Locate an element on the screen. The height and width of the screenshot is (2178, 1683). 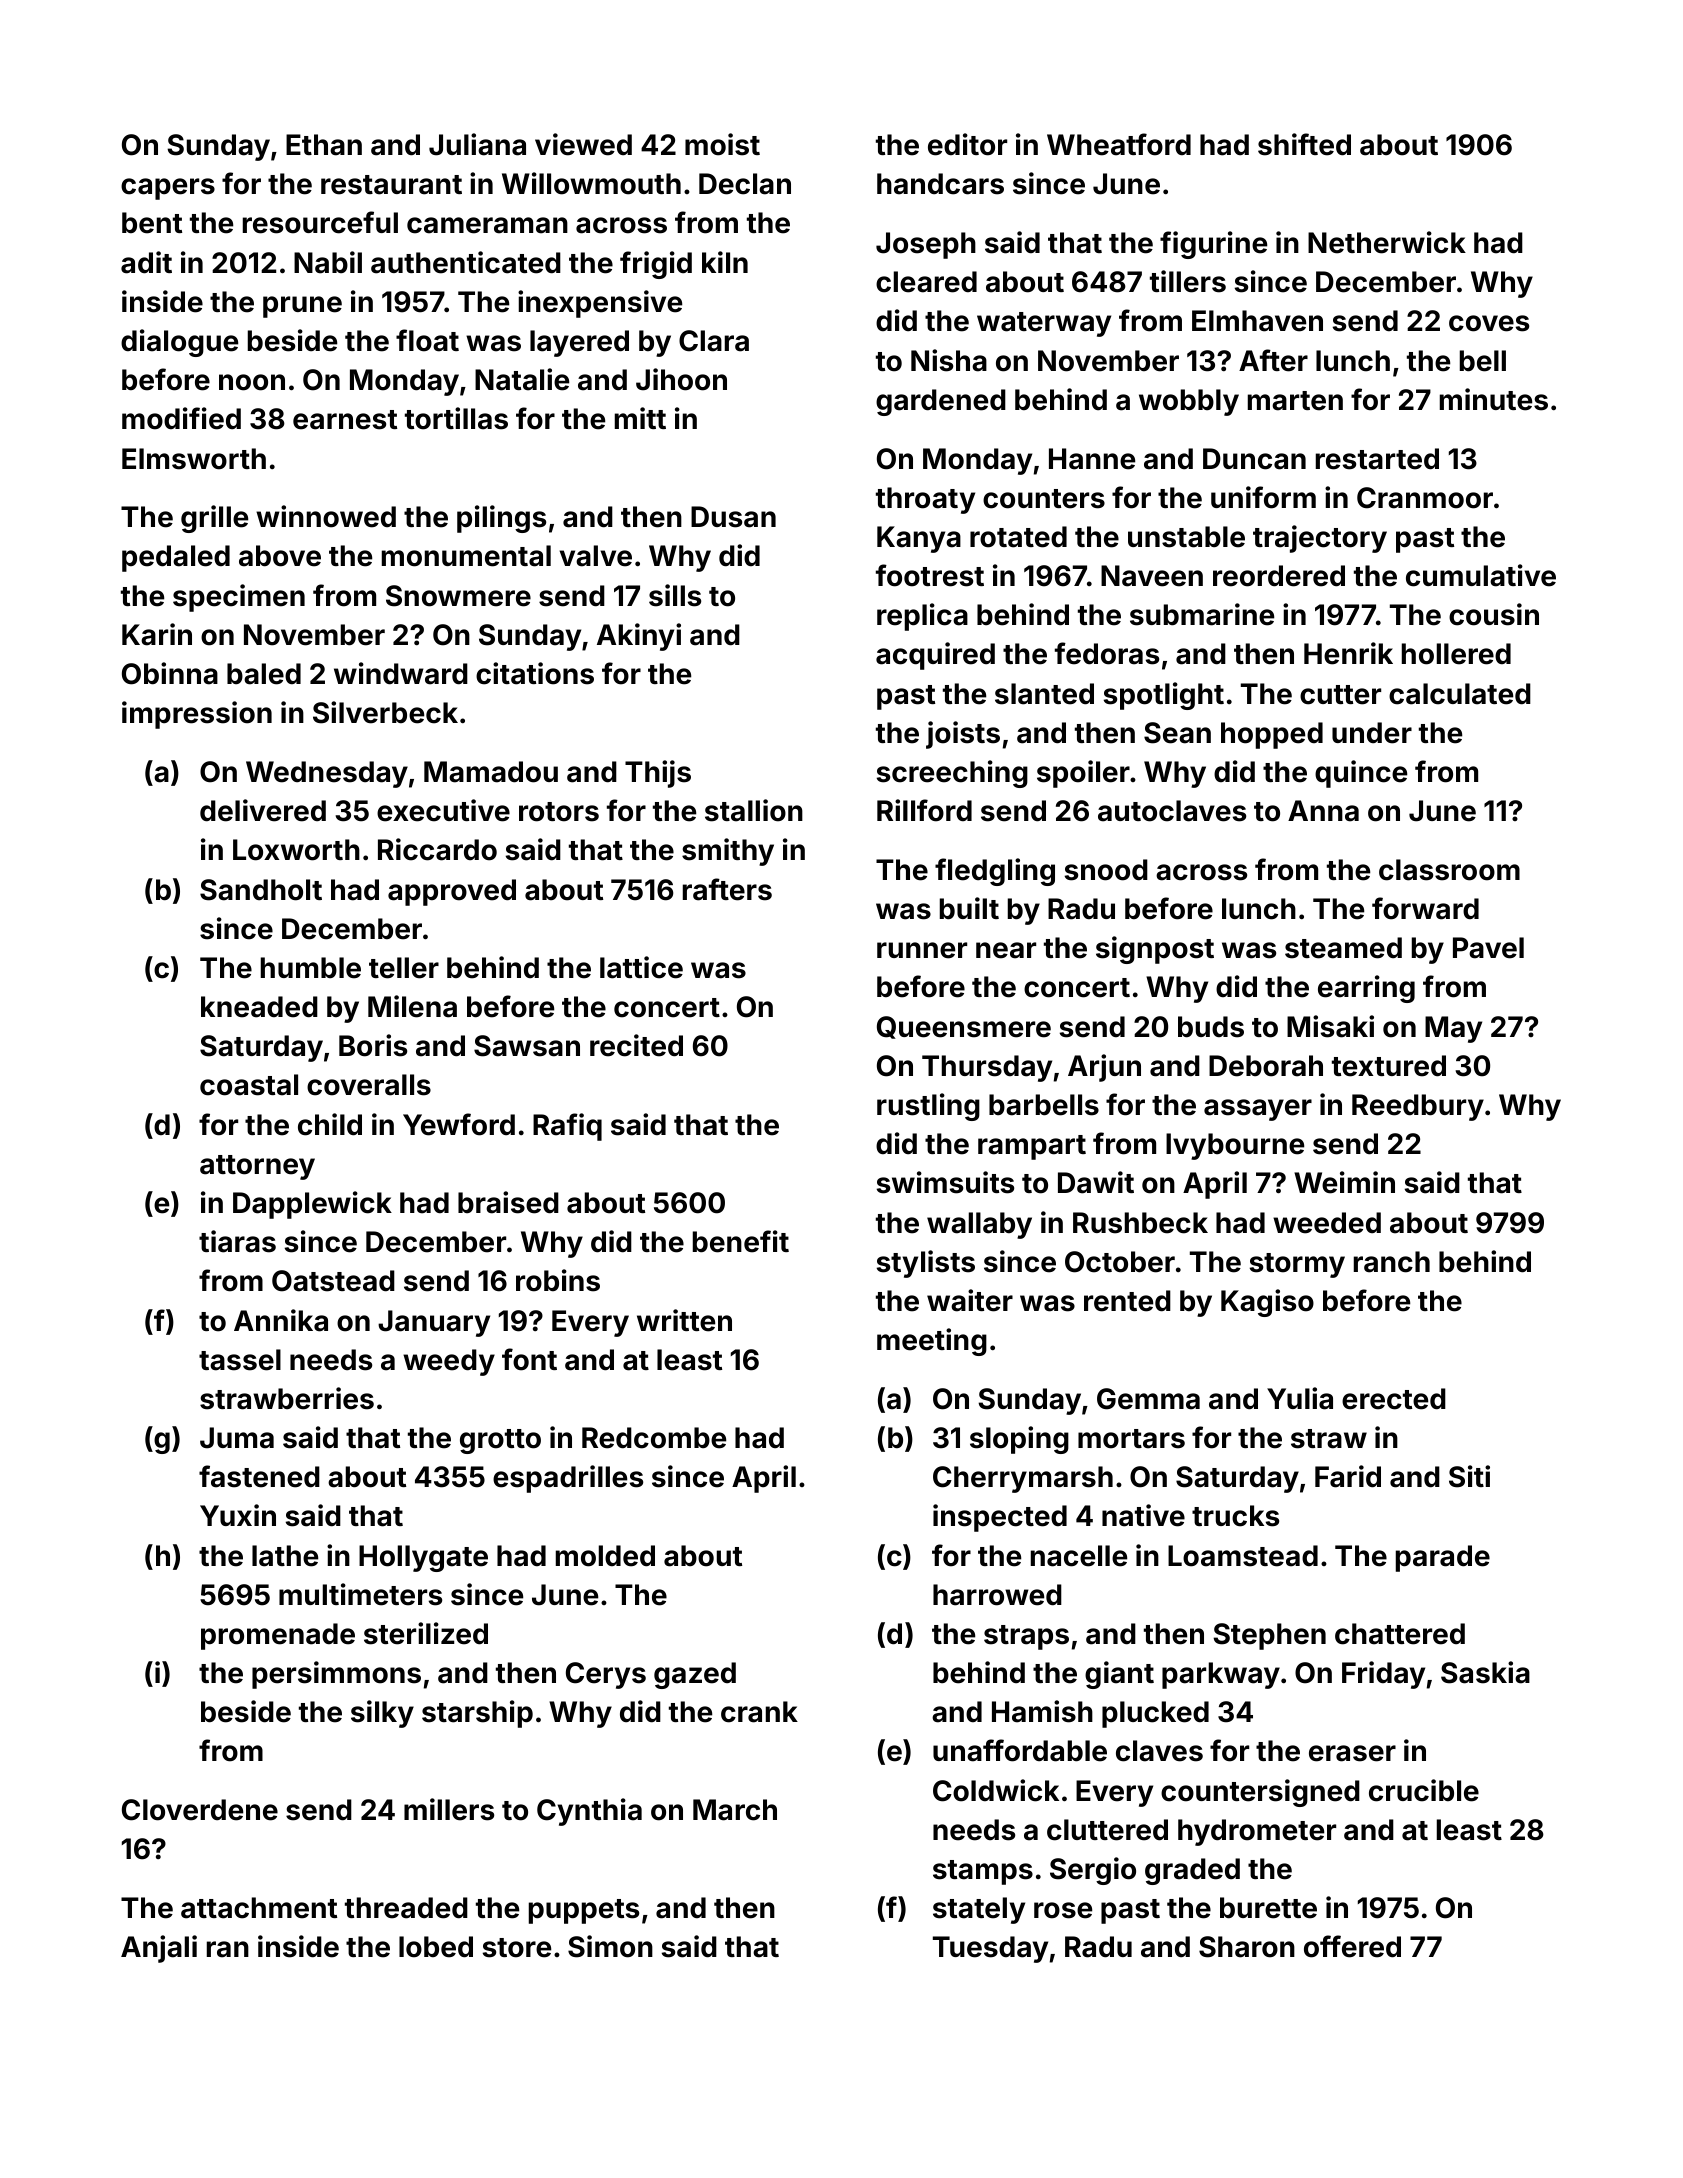
Simon is located at coordinates (610, 1946).
